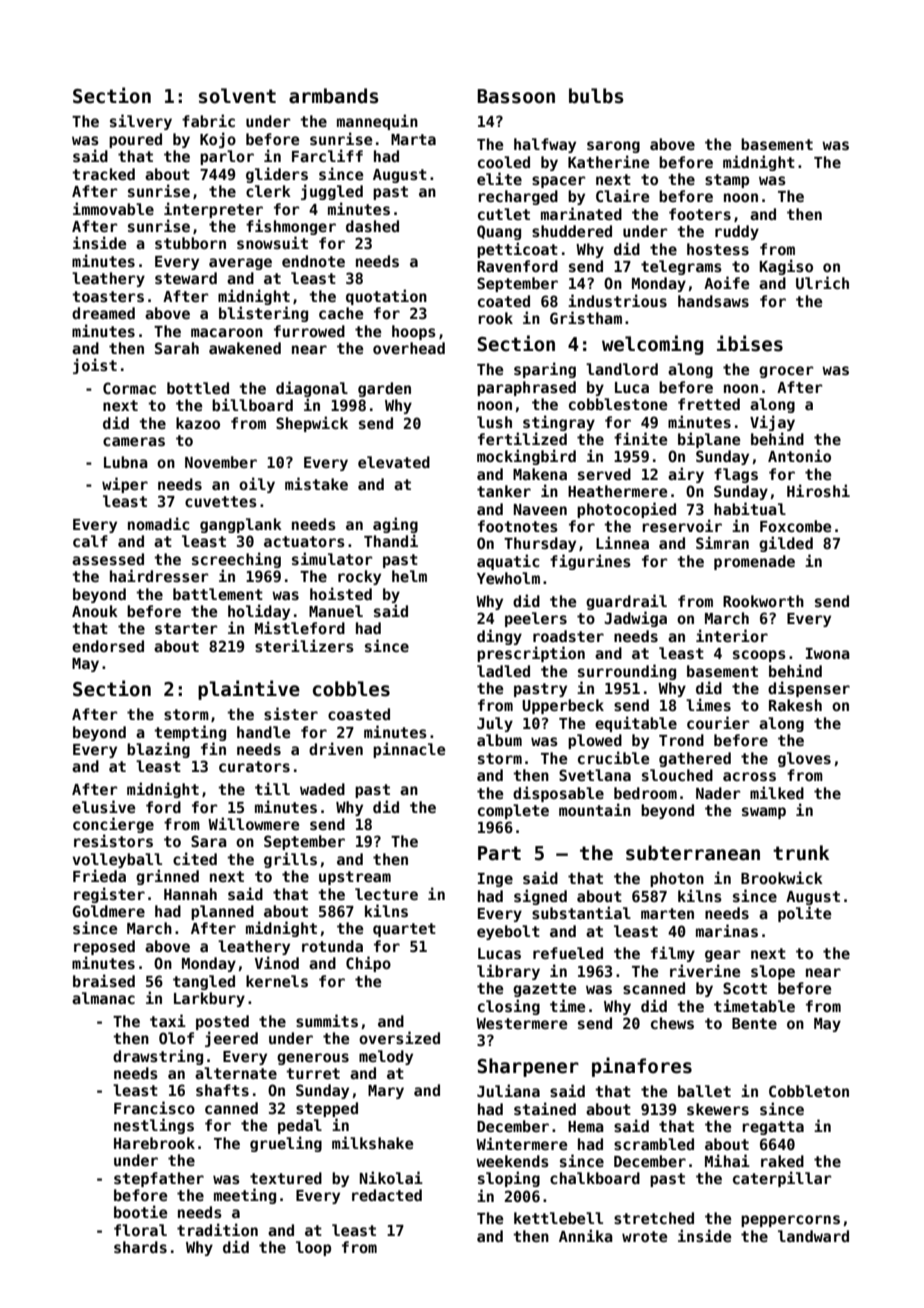 This image has width=924, height=1308. Describe the element at coordinates (558, 794) in the image. I see `disposable` at that location.
